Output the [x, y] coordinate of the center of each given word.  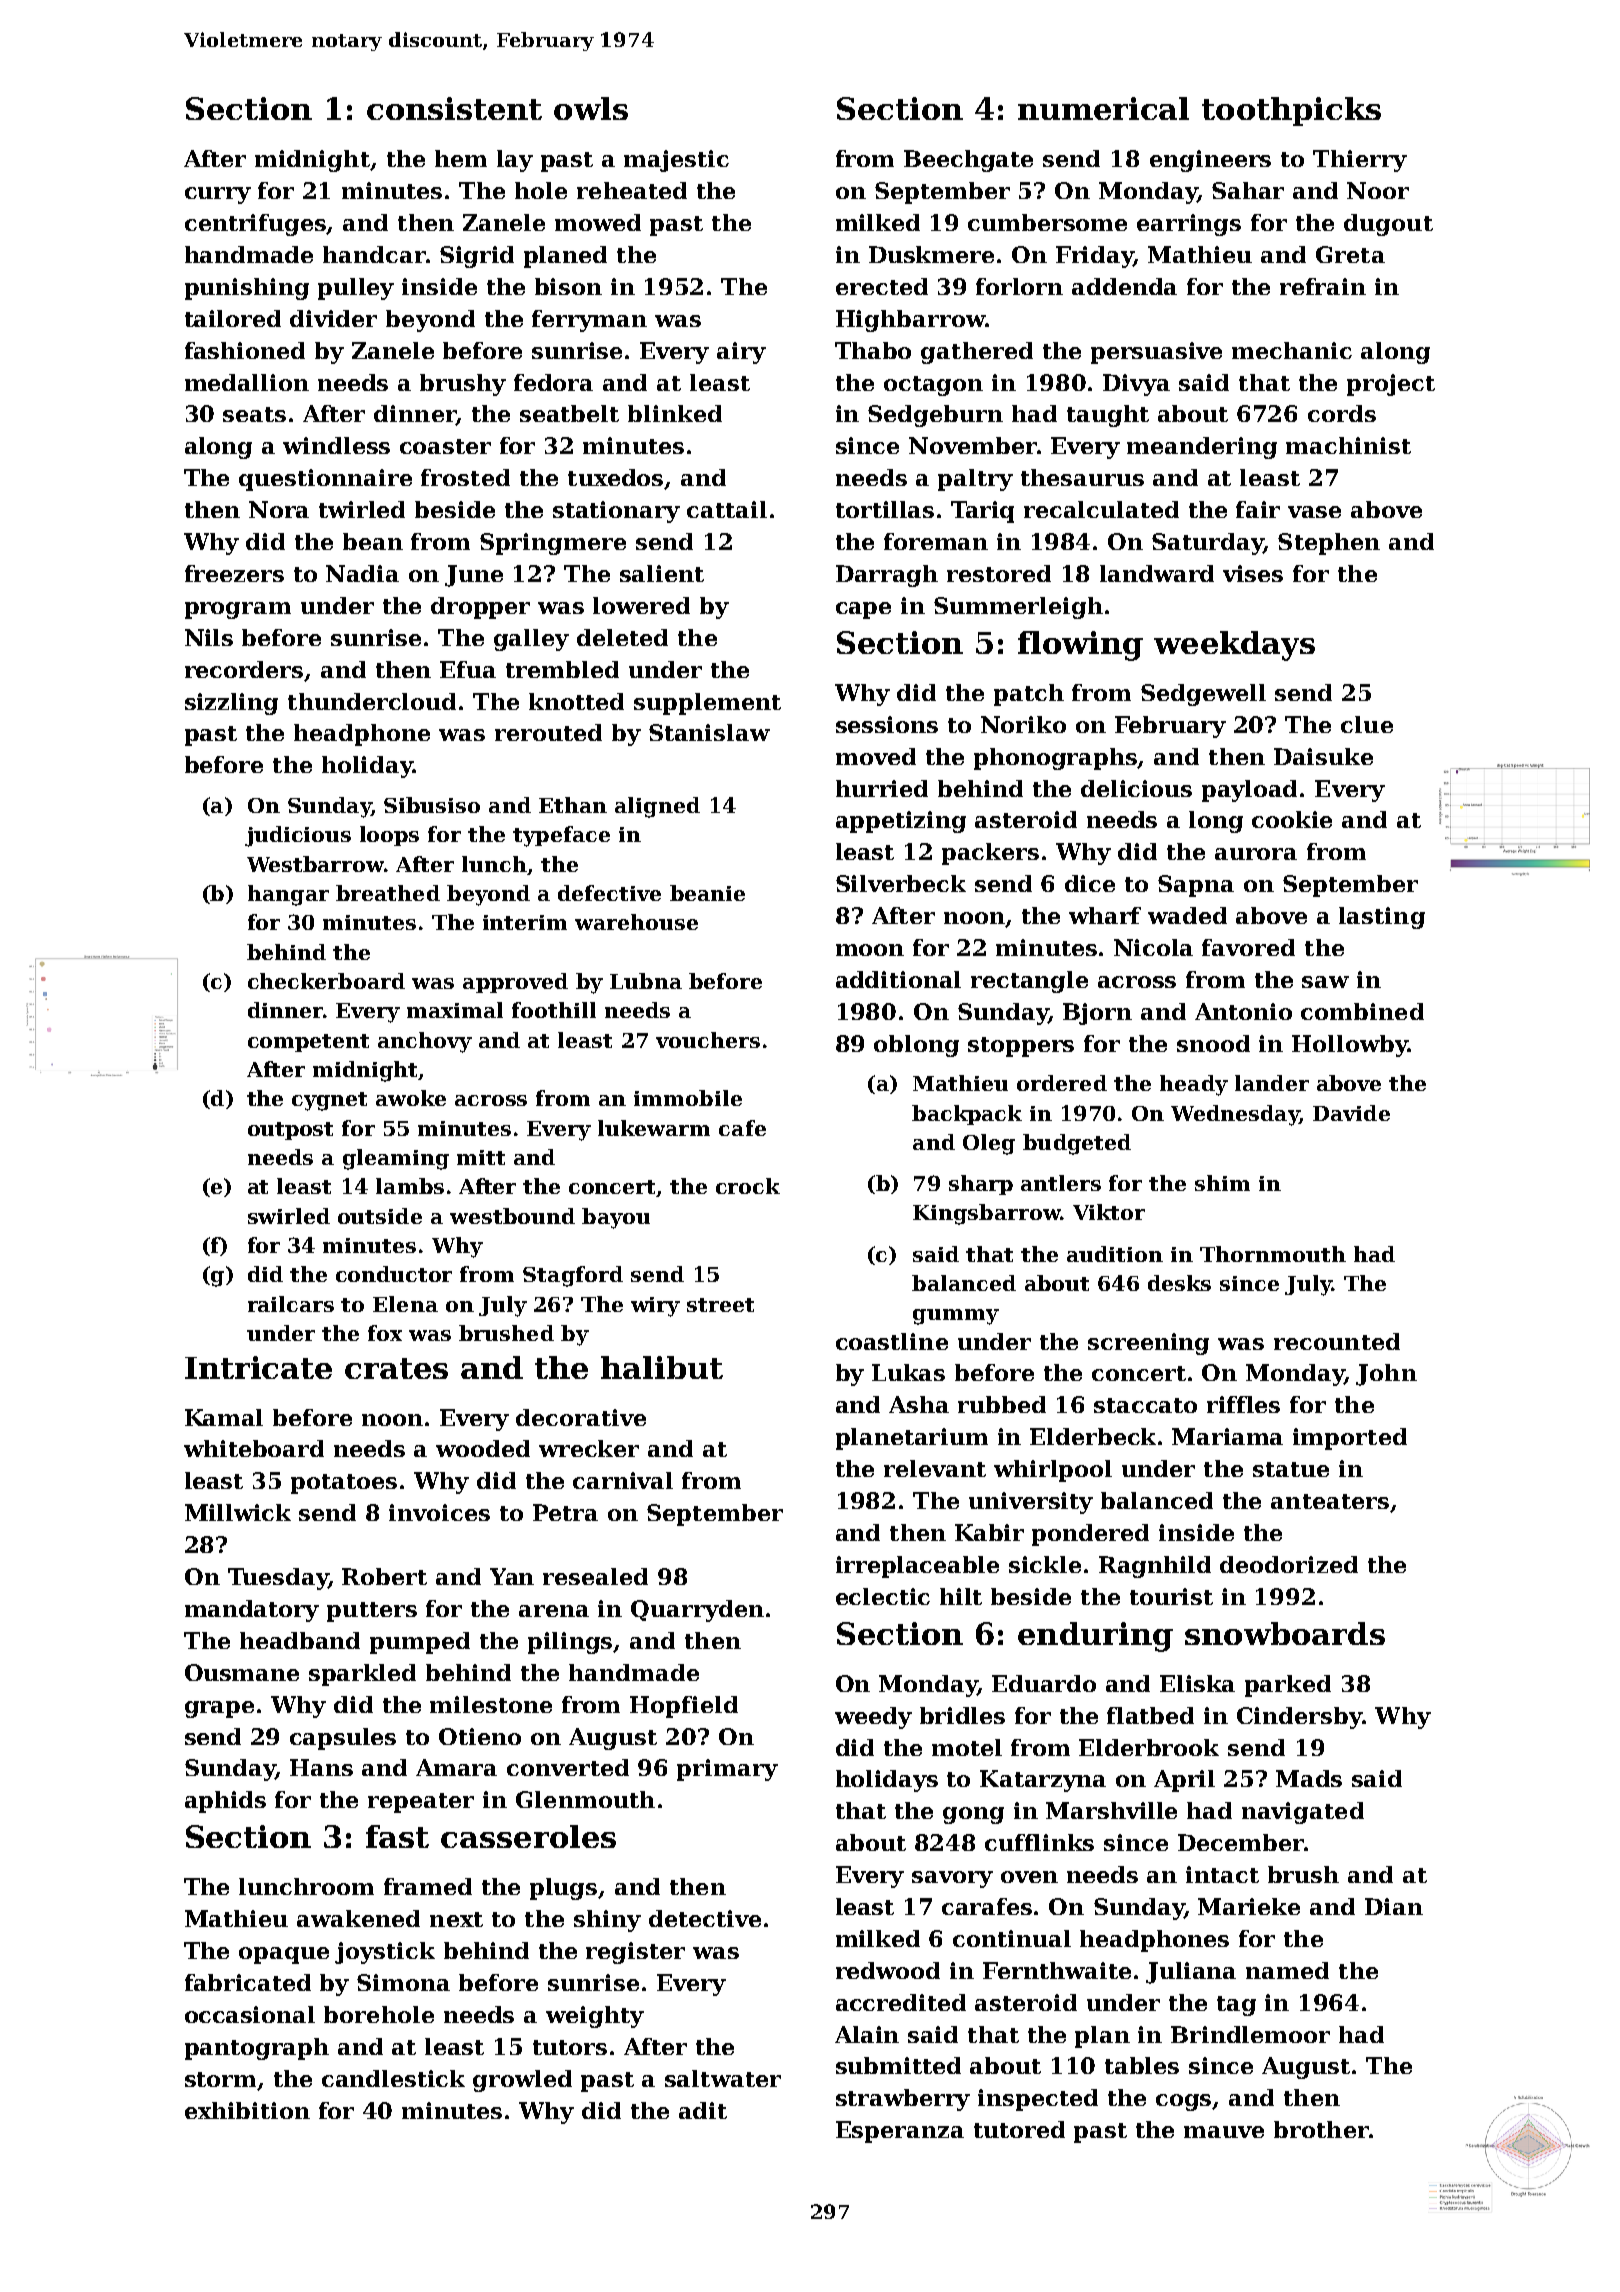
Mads [1309, 1778]
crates [396, 1368]
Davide [1351, 1113]
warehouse [636, 922]
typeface [561, 836]
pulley [356, 289]
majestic [676, 161]
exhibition [247, 2110]
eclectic [883, 1596]
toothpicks [1291, 111]
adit [703, 2110]
